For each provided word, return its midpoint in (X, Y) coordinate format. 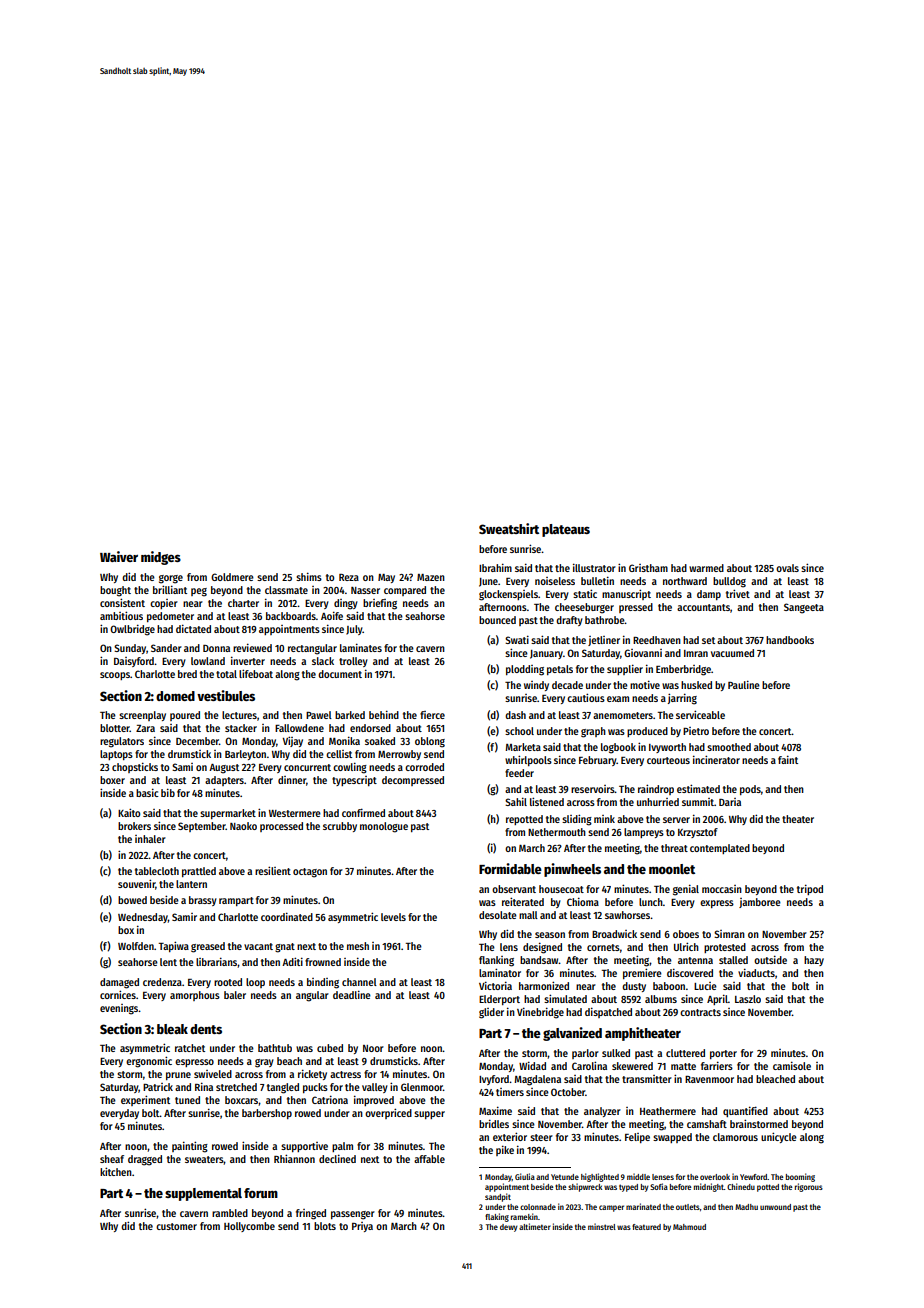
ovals (787, 568)
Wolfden (136, 946)
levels (393, 917)
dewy (509, 1228)
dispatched (608, 1012)
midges (161, 558)
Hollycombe (249, 1227)
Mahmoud (689, 1227)
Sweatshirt (509, 528)
